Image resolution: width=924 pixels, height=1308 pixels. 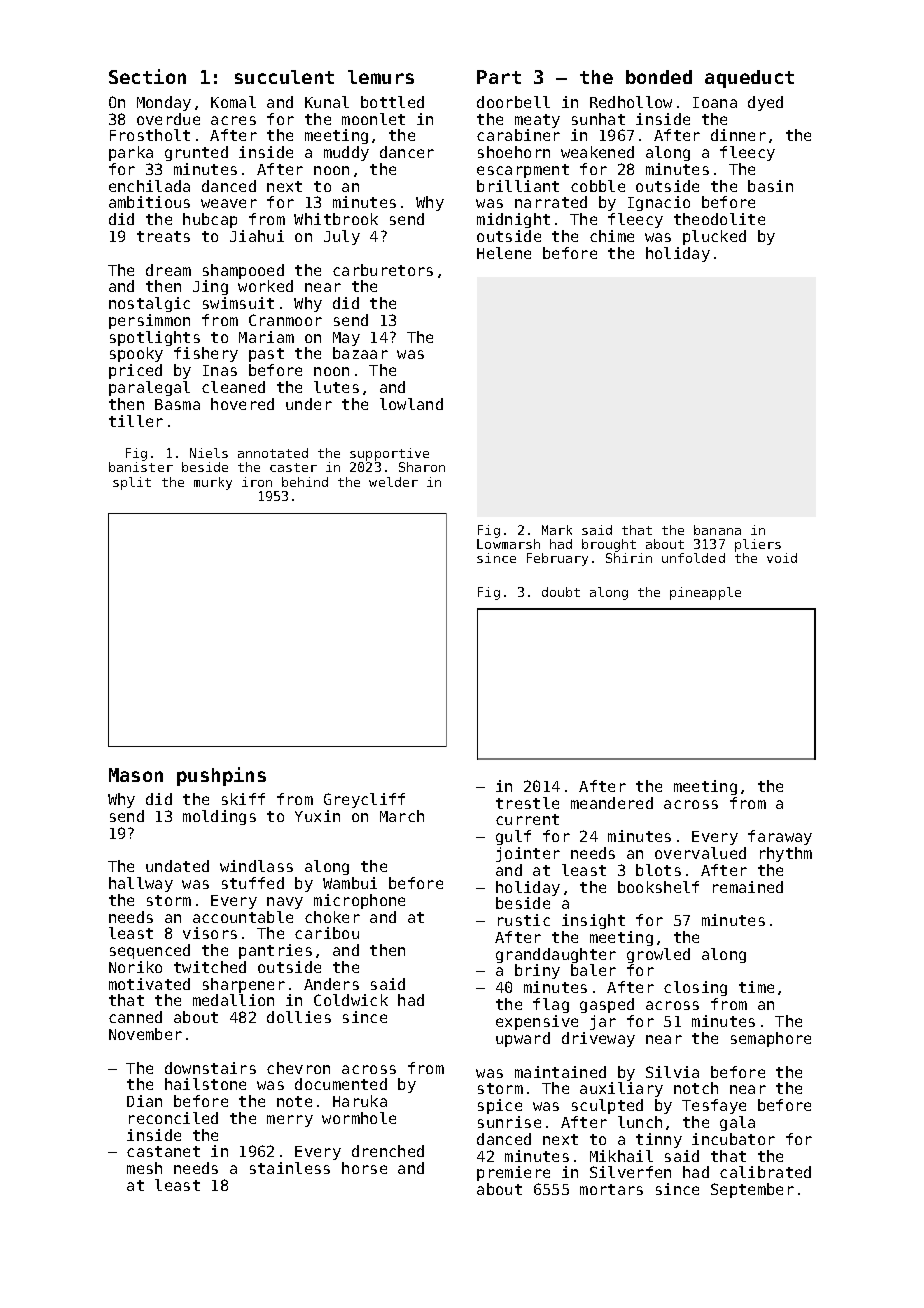 What do you see at coordinates (381, 77) in the image?
I see `lemurs` at bounding box center [381, 77].
